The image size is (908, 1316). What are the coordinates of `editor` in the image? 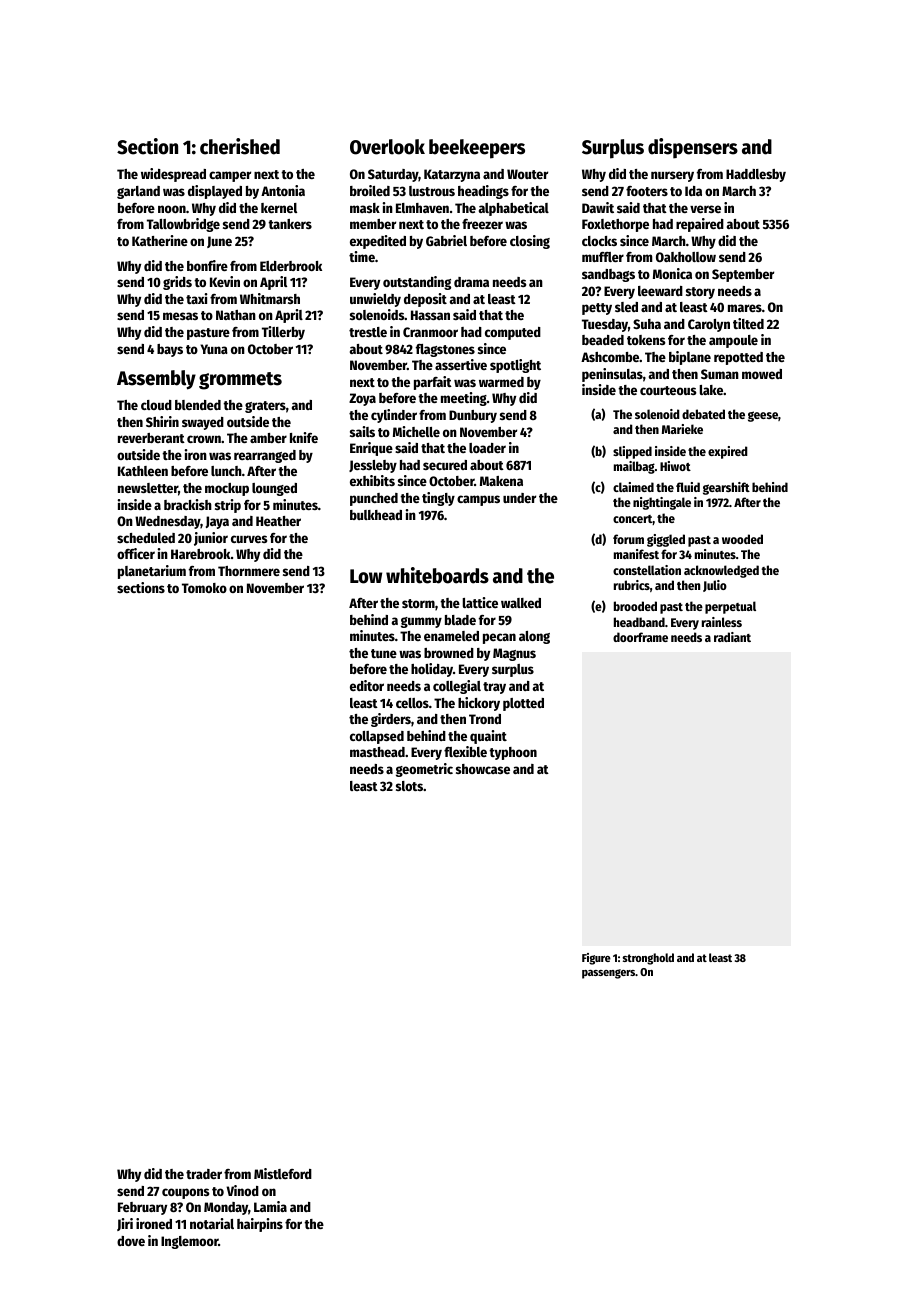 It's located at (367, 685).
